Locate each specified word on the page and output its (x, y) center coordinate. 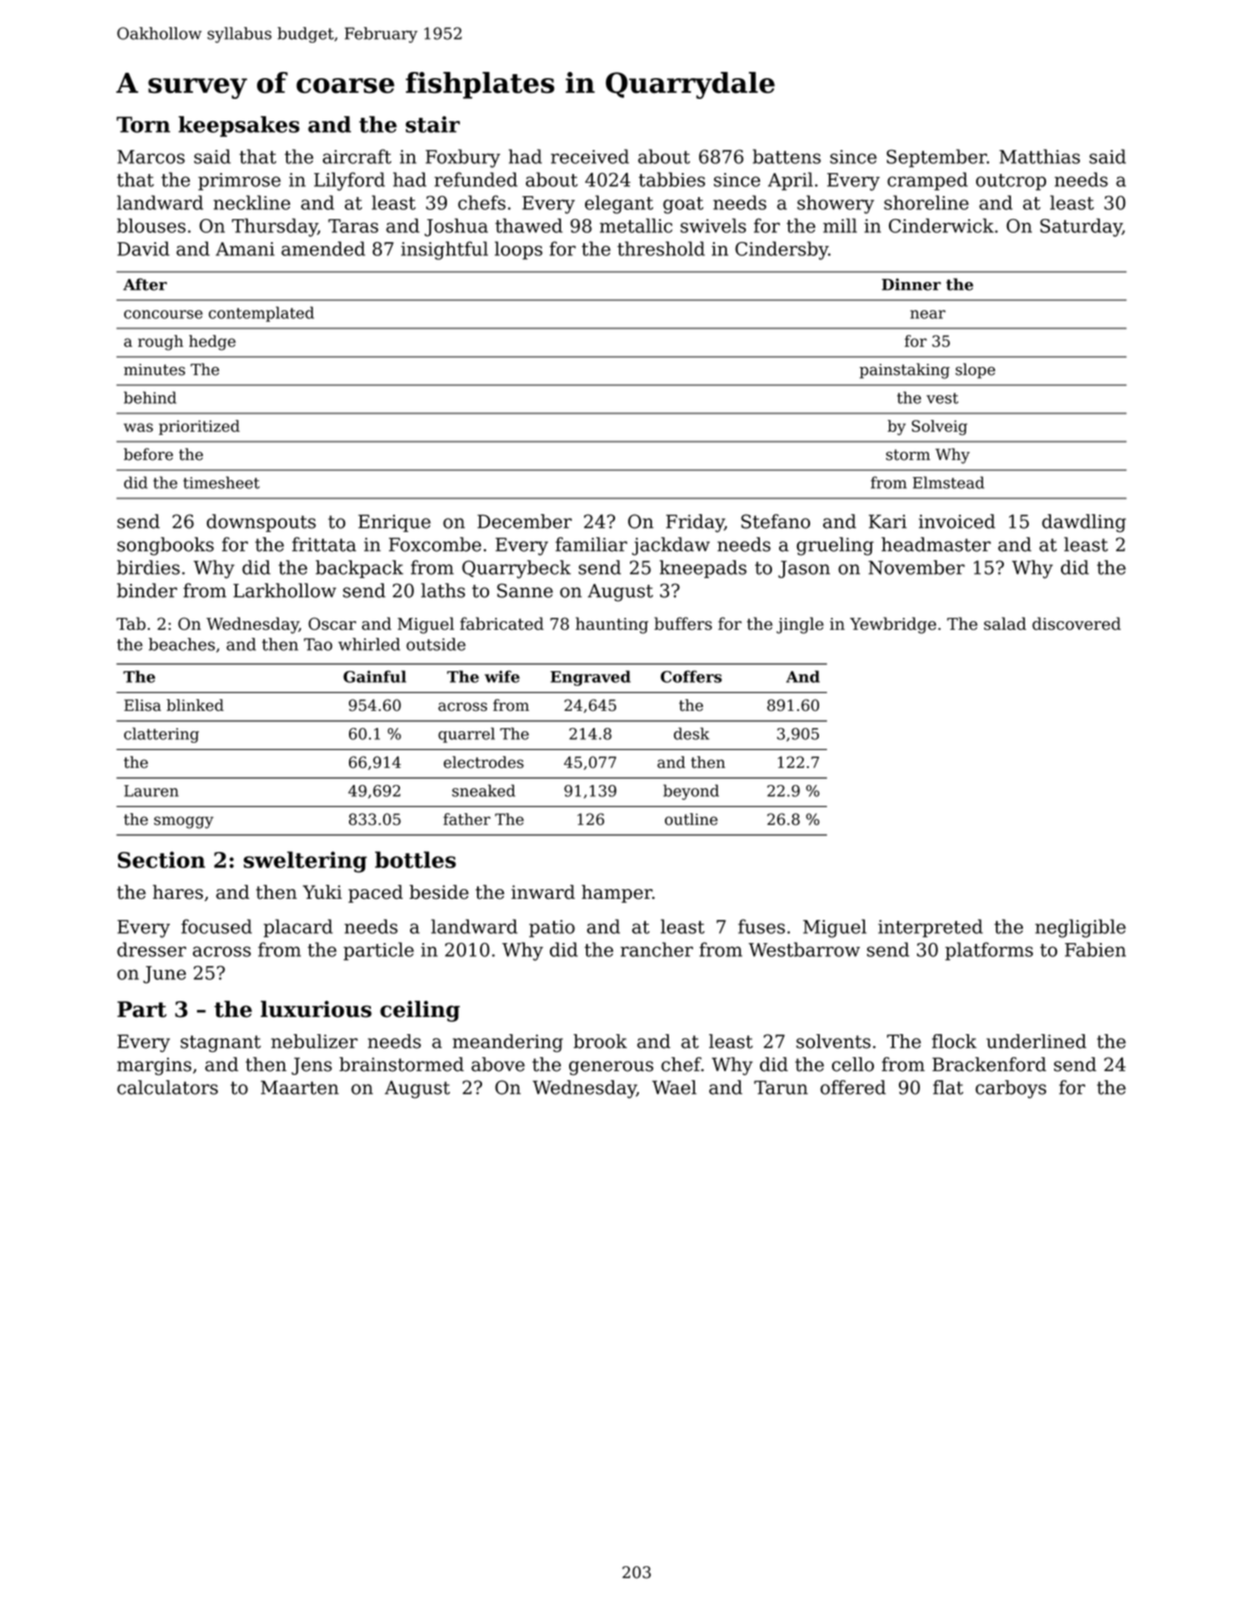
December (524, 521)
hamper (617, 894)
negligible (1080, 928)
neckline (251, 202)
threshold (661, 248)
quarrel (466, 735)
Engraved (590, 678)
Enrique (394, 523)
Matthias (1039, 156)
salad (1005, 623)
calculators (167, 1087)
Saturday (1081, 227)
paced (375, 894)
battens (787, 156)
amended (323, 248)
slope (975, 371)
